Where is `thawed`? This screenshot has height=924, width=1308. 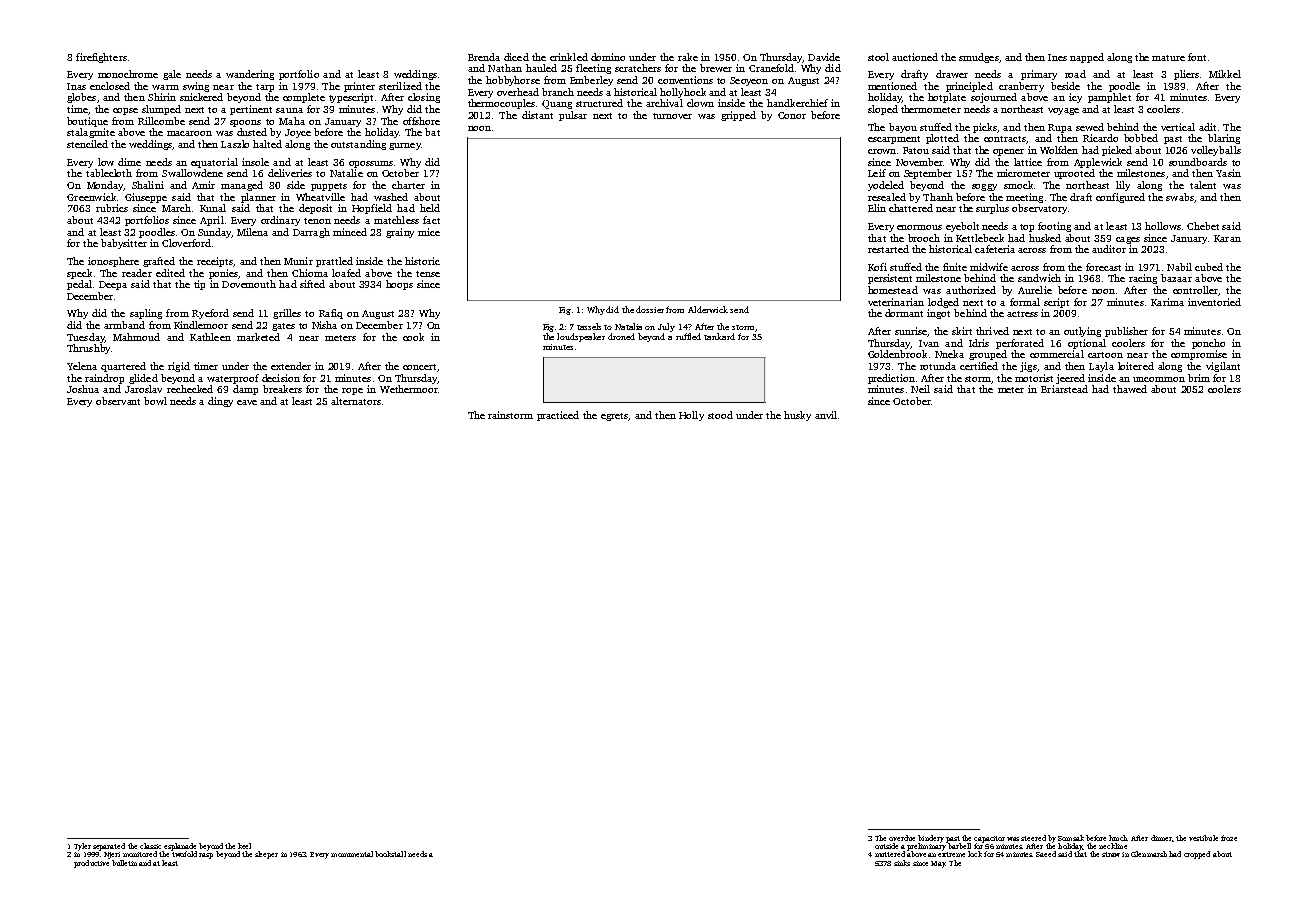
thawed is located at coordinates (1130, 389).
